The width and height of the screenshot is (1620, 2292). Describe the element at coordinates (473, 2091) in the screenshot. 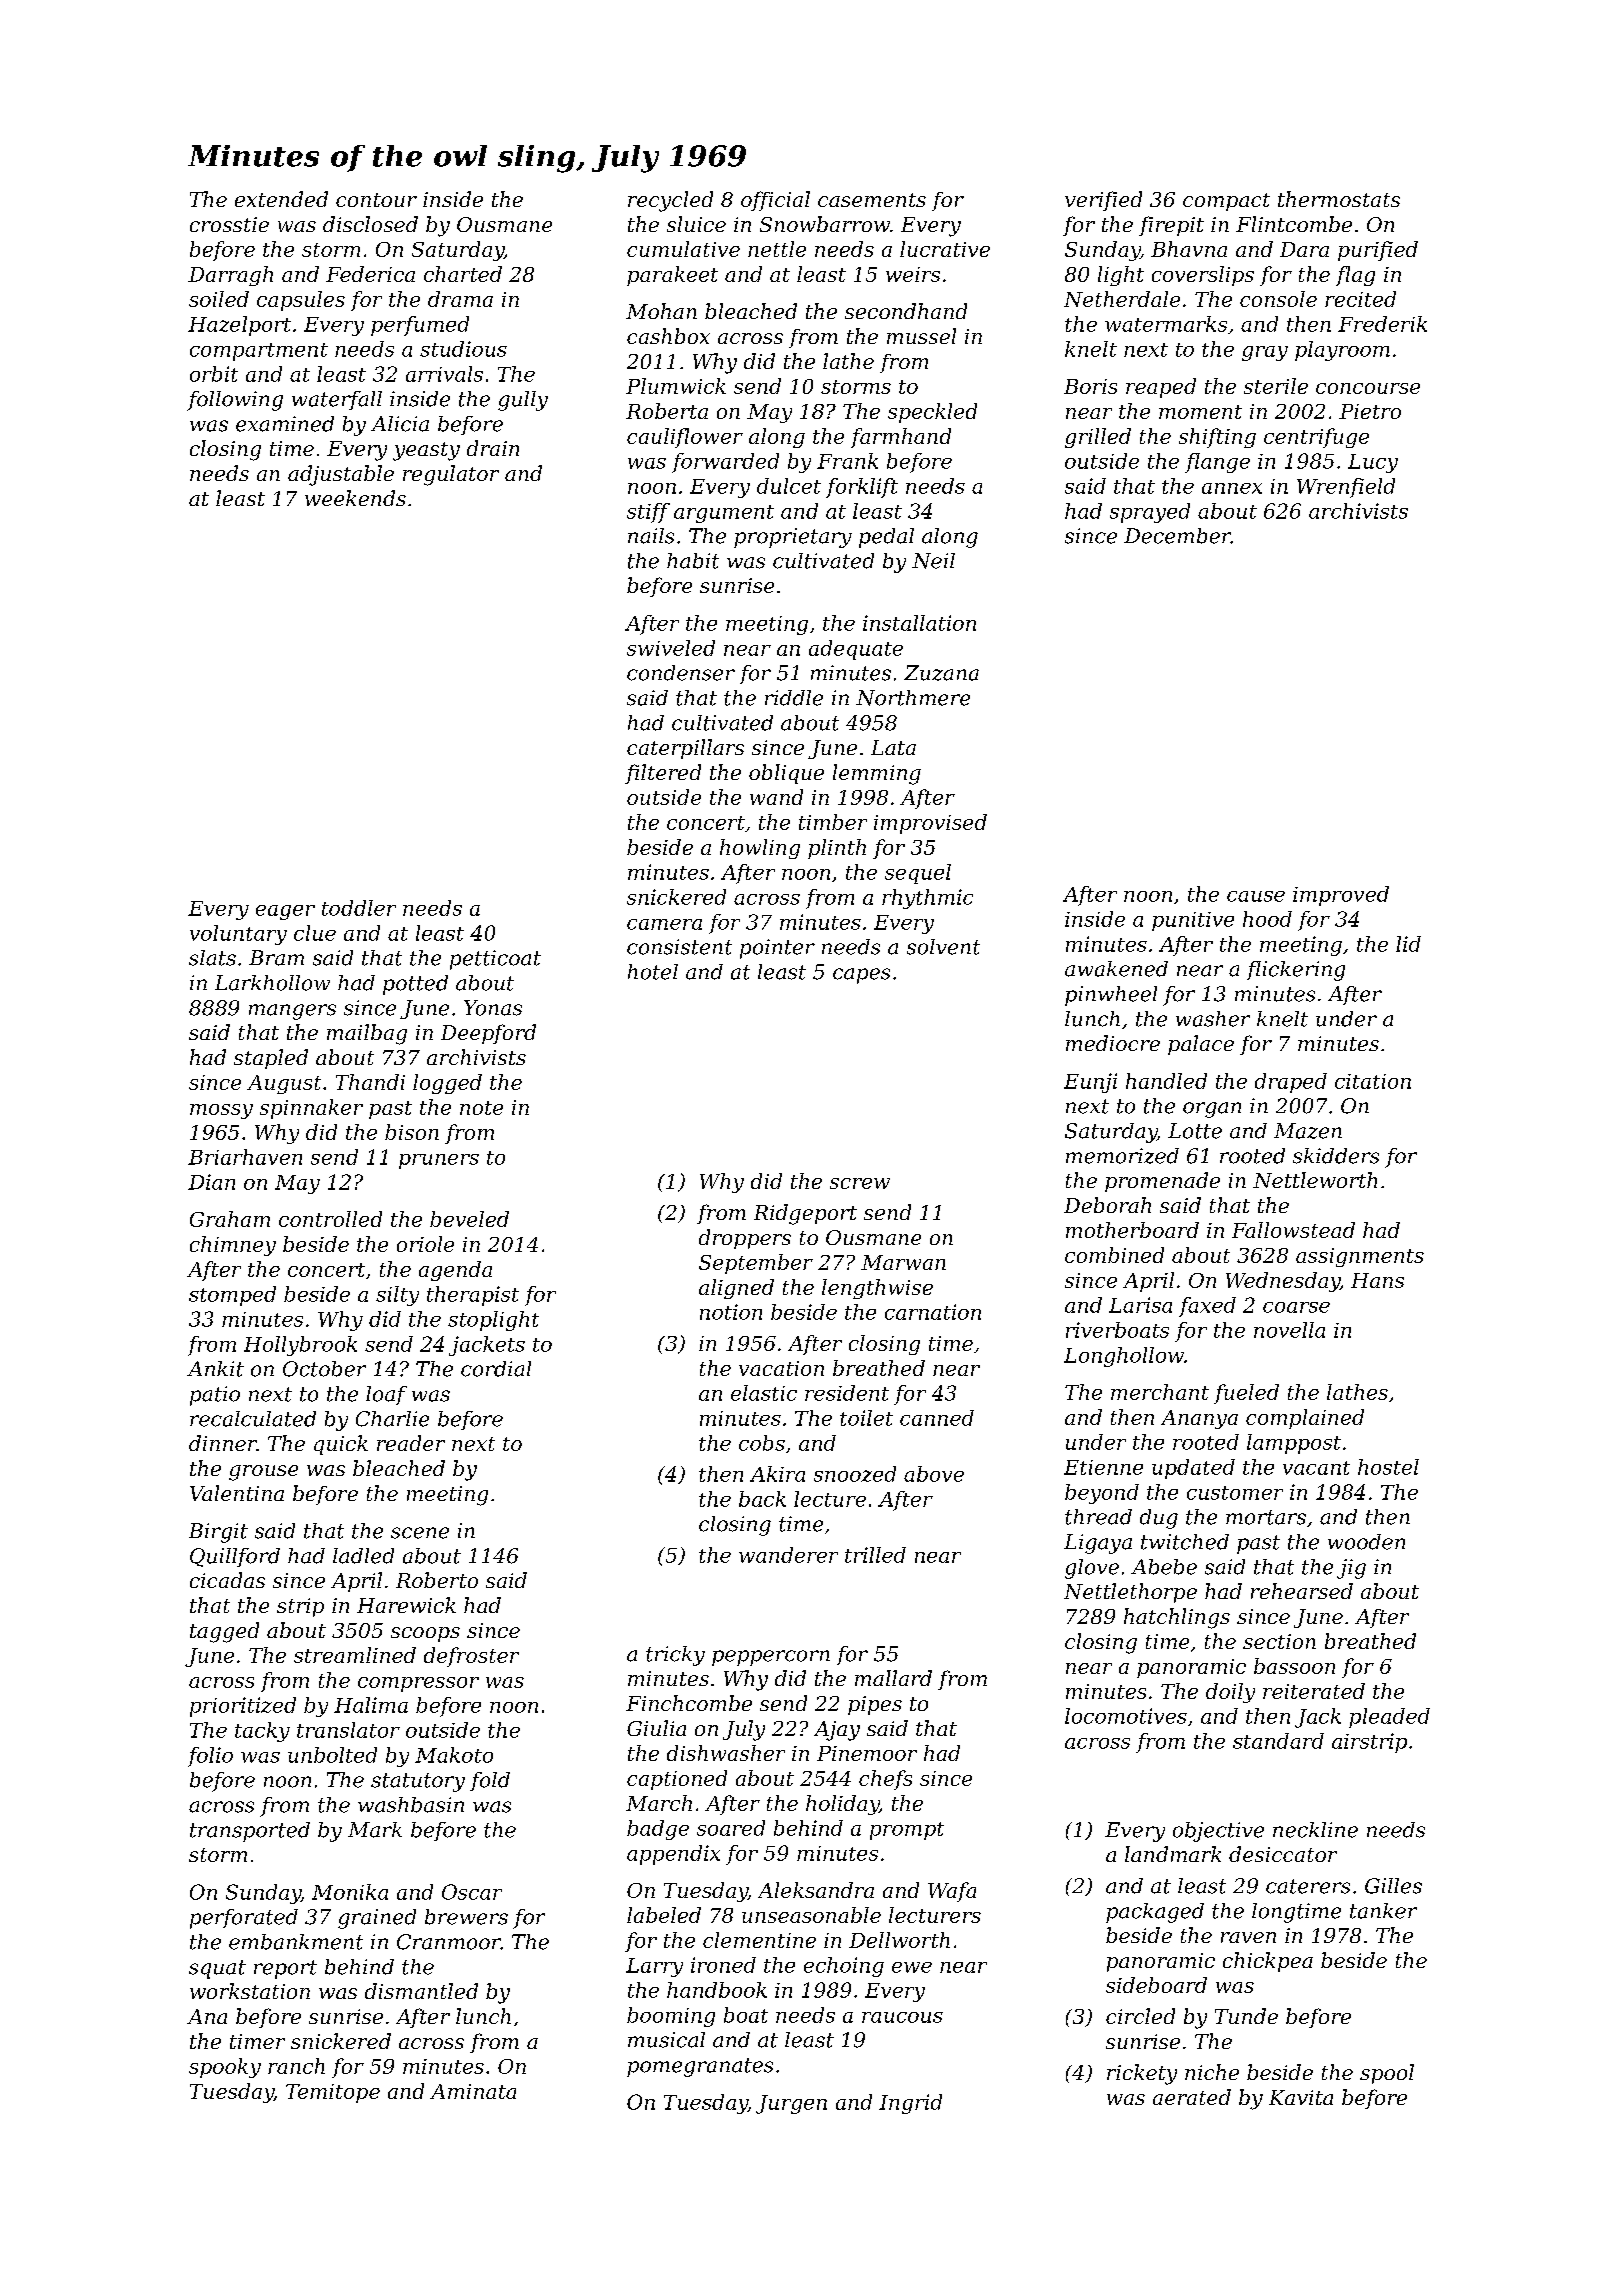

I see `Aminata` at that location.
